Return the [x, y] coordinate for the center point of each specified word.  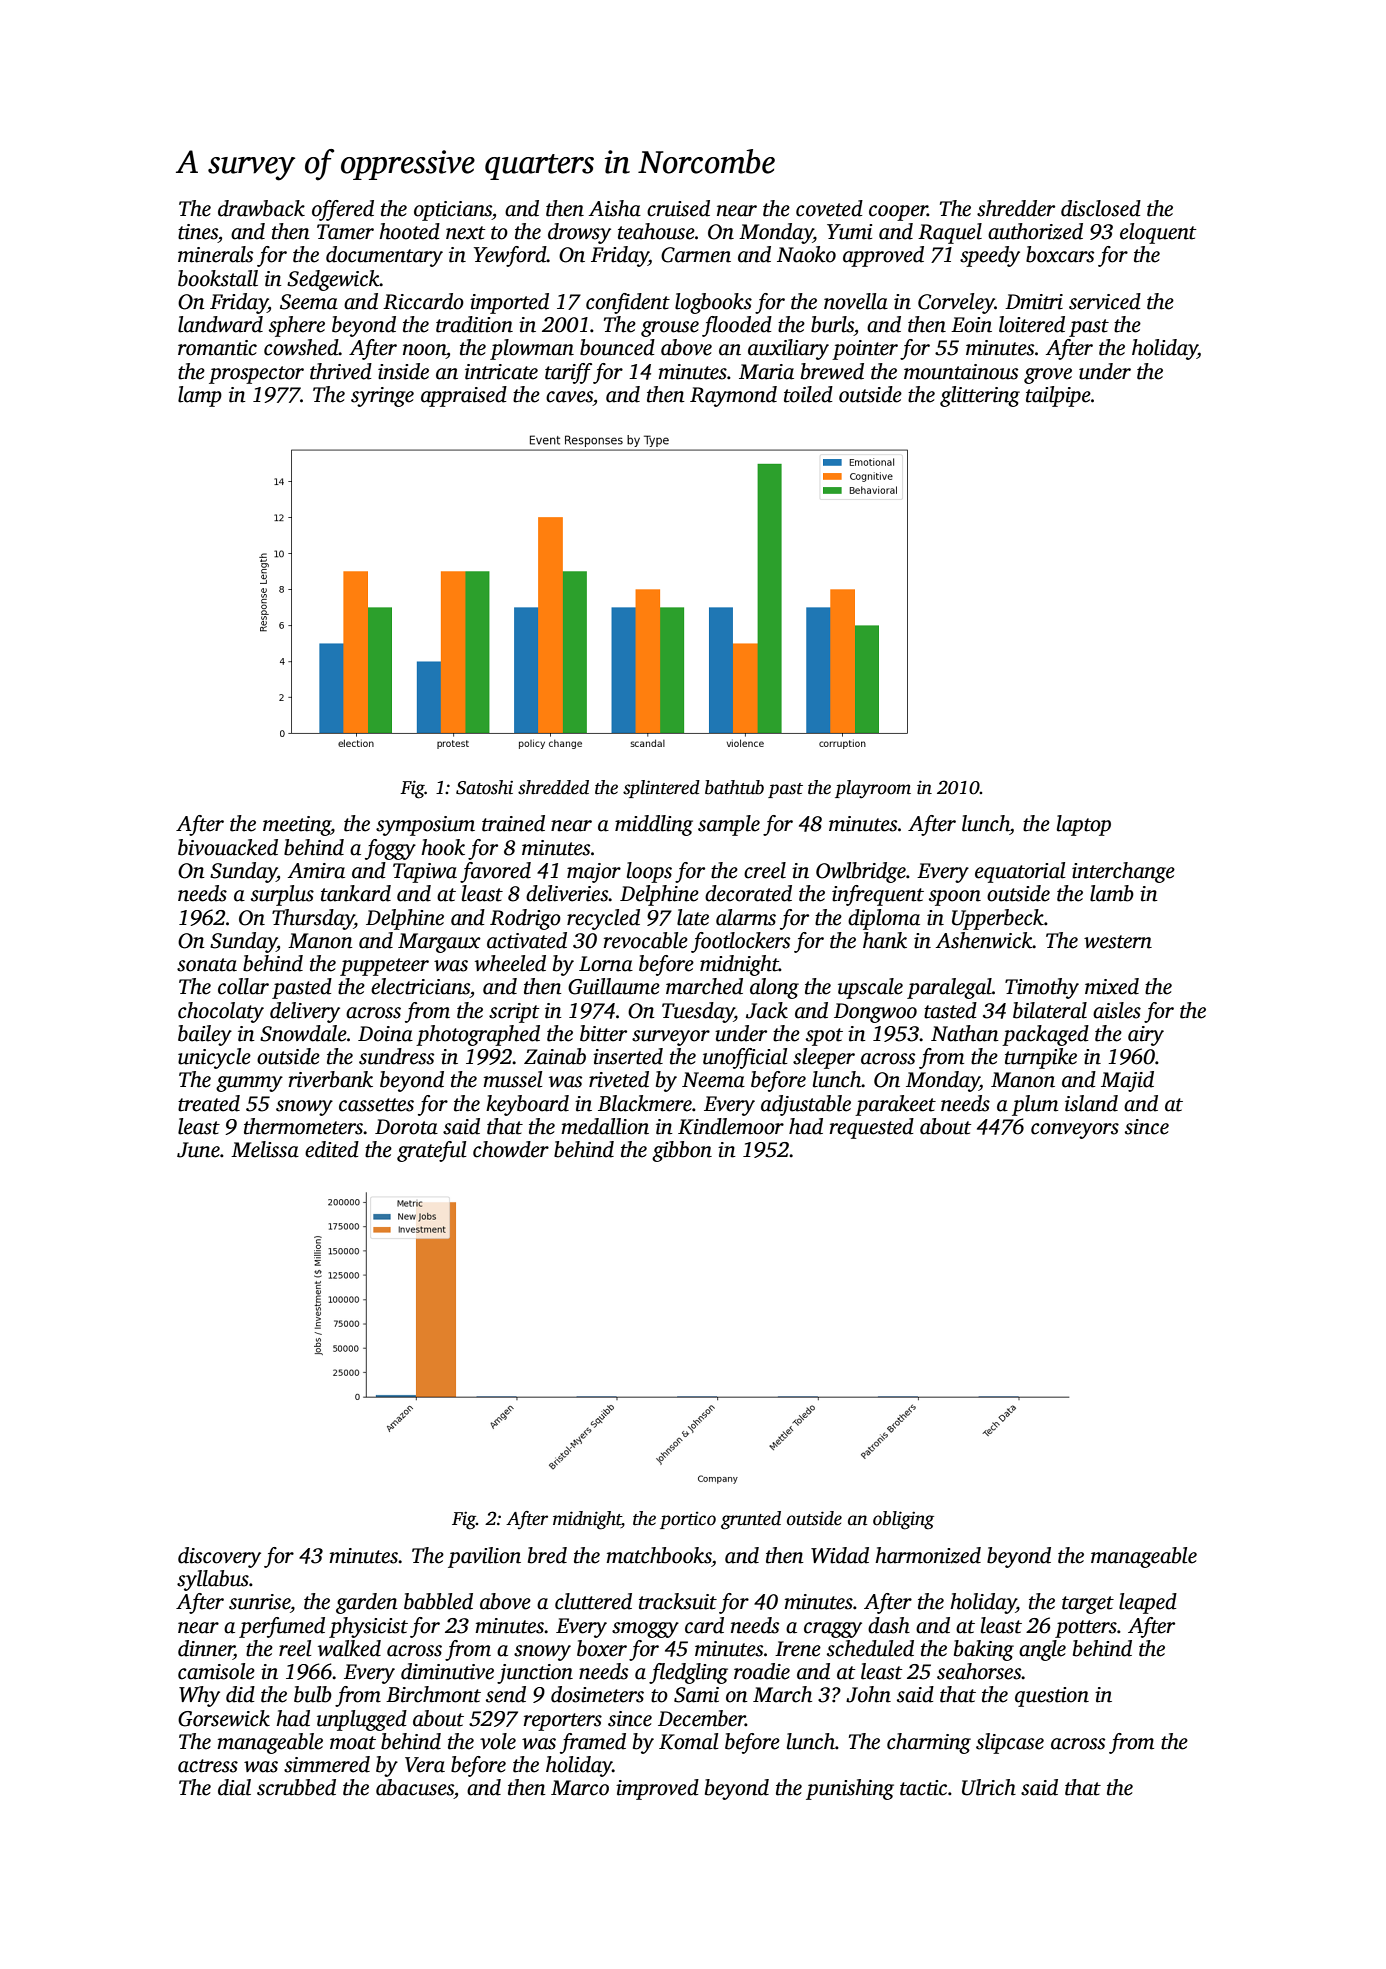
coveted [829, 208]
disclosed [1101, 208]
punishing [850, 1789]
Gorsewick [224, 1718]
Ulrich [989, 1787]
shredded [553, 787]
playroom [873, 789]
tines [198, 232]
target [1088, 1605]
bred [547, 1555]
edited [332, 1149]
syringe [382, 397]
